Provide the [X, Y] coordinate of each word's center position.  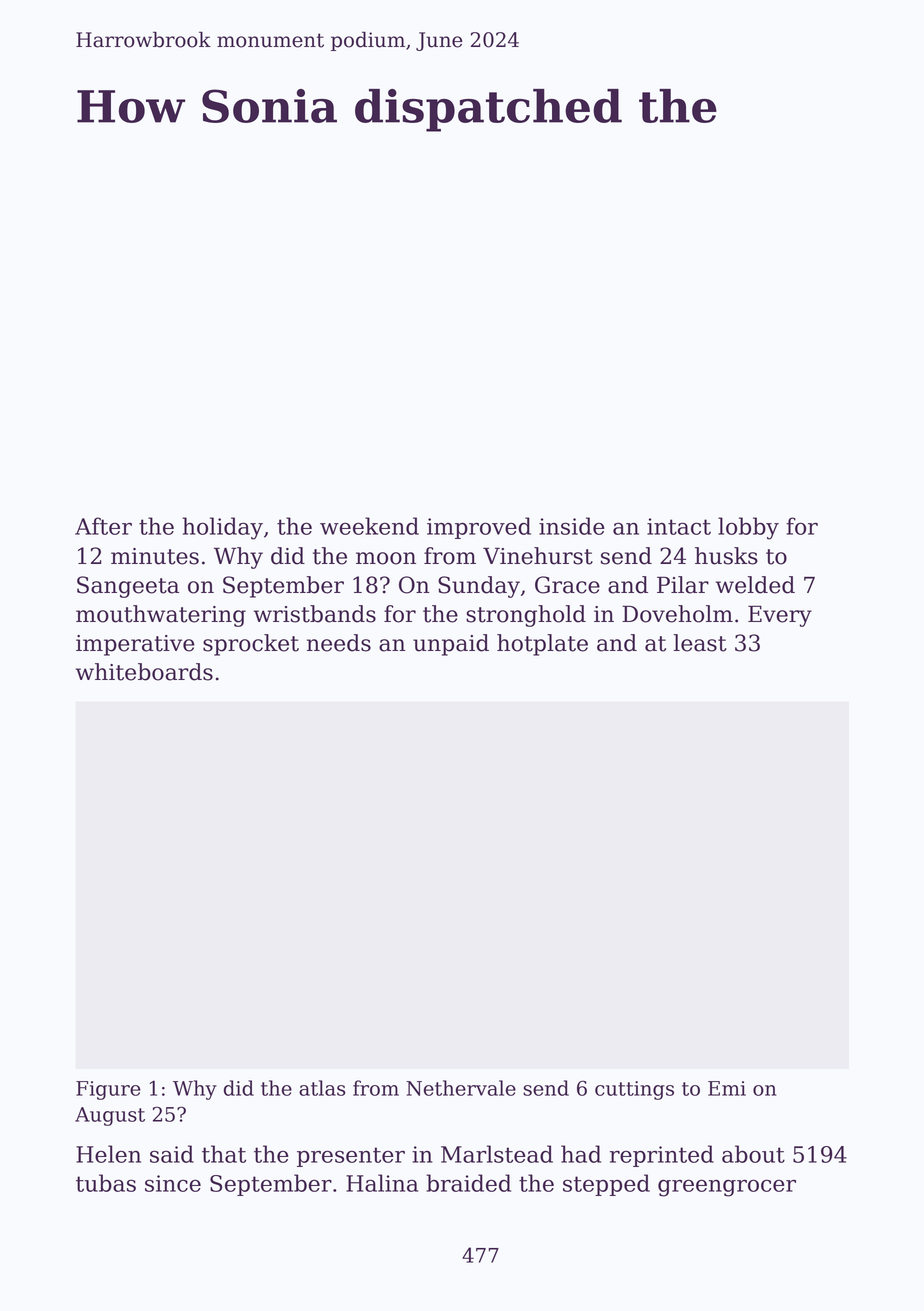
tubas [106, 1183]
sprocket [251, 645]
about [753, 1154]
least [700, 643]
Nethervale [461, 1088]
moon [386, 558]
